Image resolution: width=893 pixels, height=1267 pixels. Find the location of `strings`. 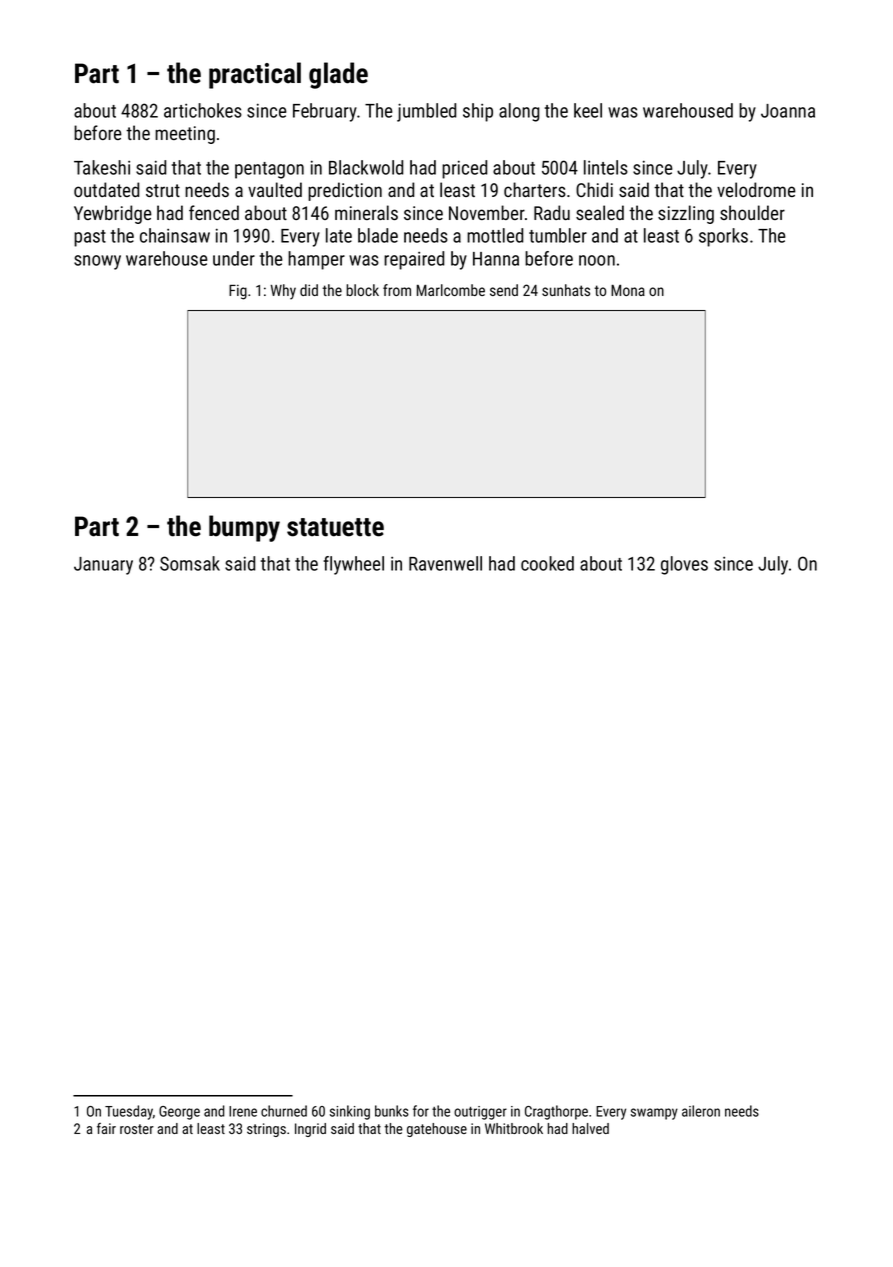

strings is located at coordinates (266, 1130).
